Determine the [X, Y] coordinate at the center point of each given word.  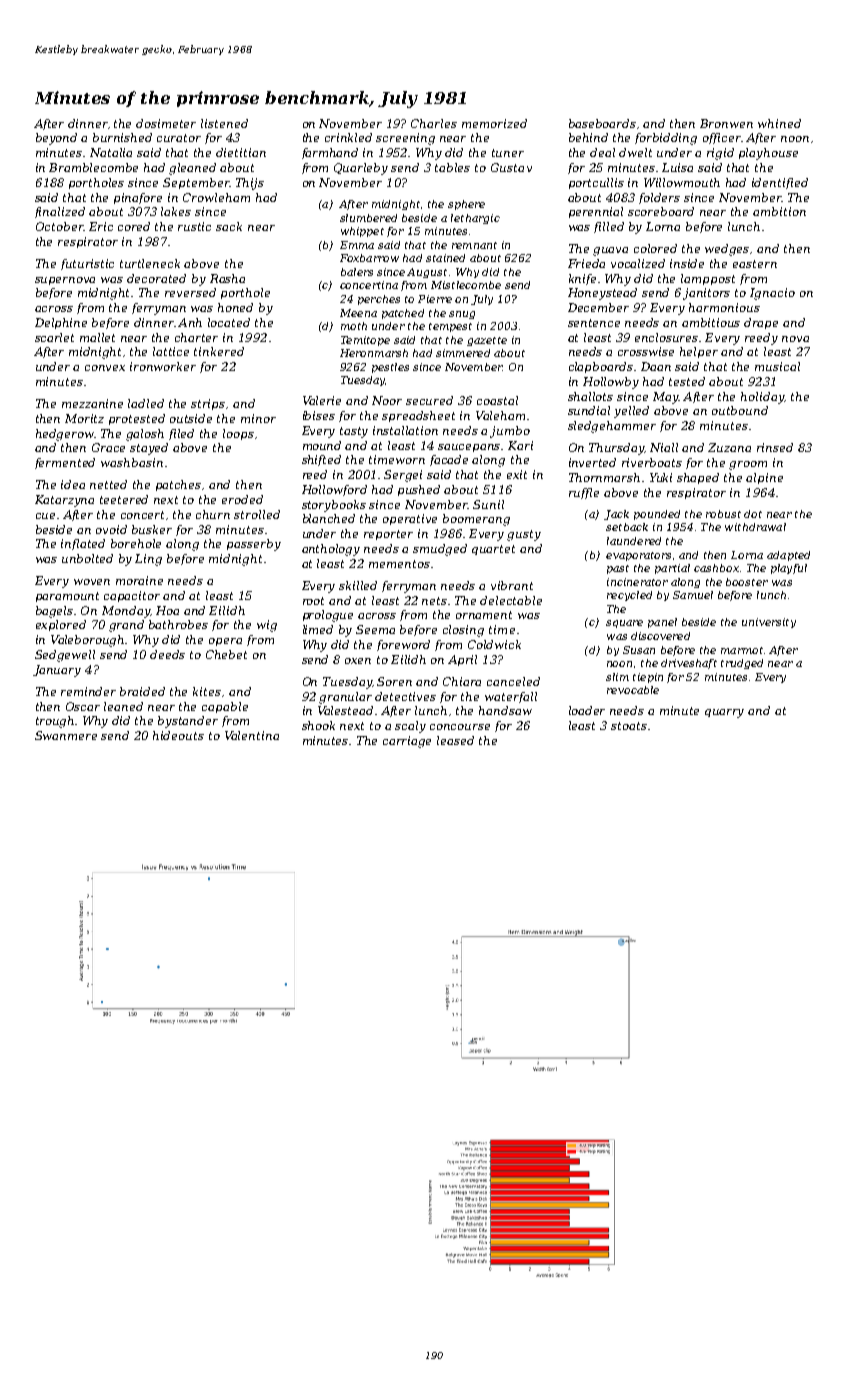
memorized [494, 123]
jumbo [510, 432]
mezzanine [92, 403]
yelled [631, 412]
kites [207, 691]
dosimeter [166, 123]
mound [322, 445]
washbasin [132, 462]
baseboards [602, 123]
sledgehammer [612, 427]
